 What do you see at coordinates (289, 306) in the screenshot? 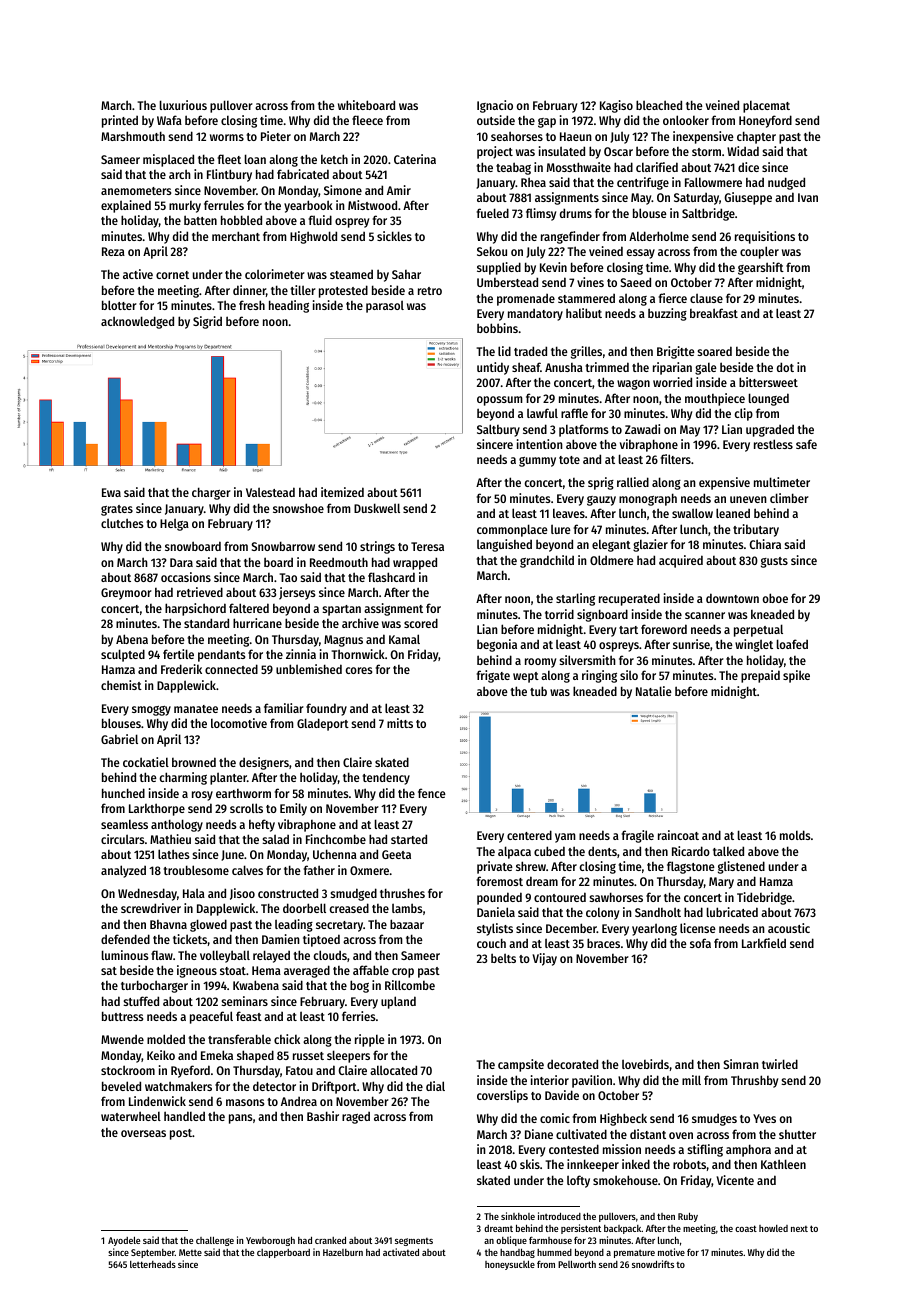
I see `heading` at bounding box center [289, 306].
